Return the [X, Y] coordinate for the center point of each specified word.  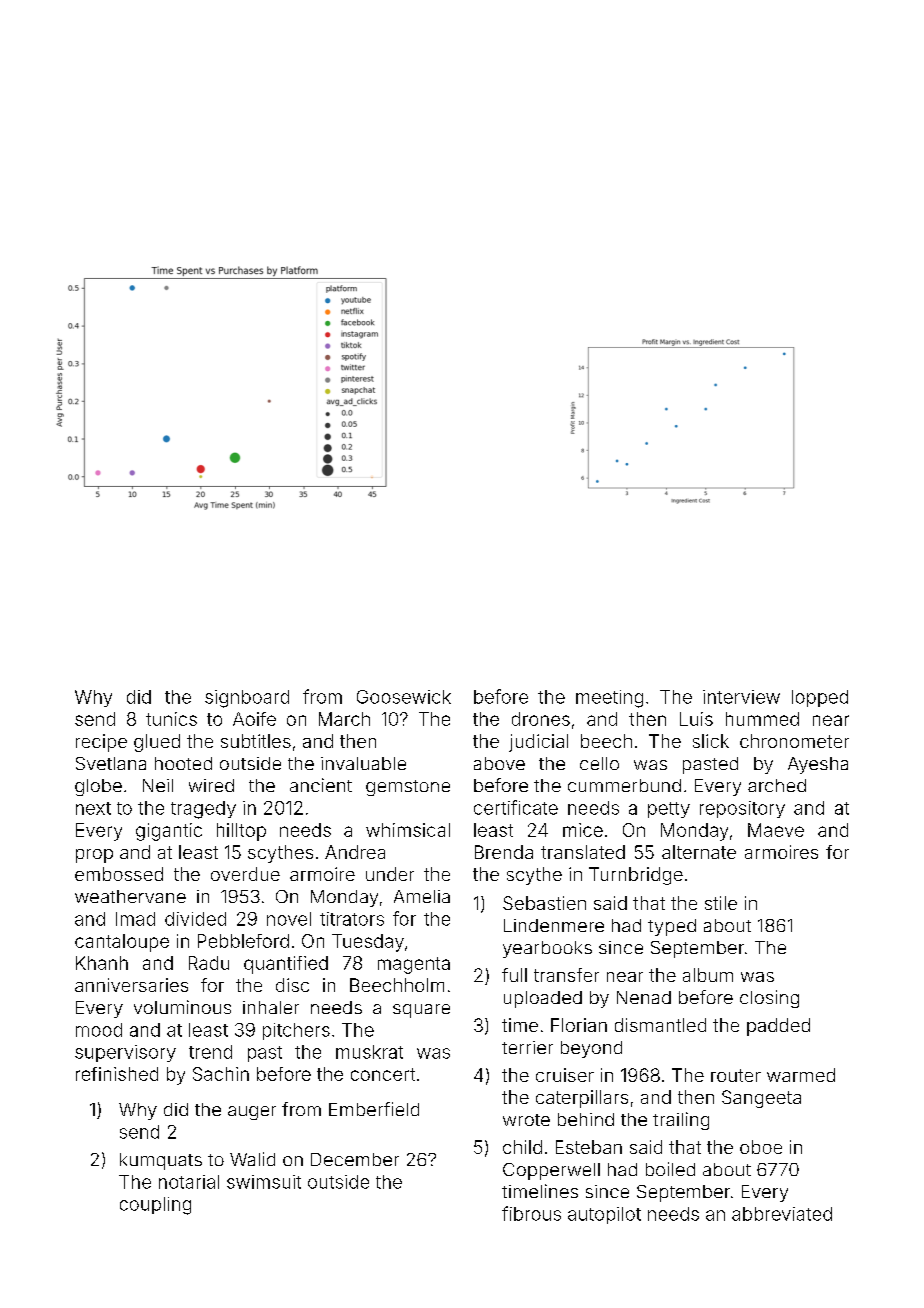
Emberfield [374, 1109]
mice [583, 830]
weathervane [130, 896]
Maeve [776, 830]
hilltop [241, 832]
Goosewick [404, 697]
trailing [681, 1121]
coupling [155, 1206]
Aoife [254, 719]
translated [583, 852]
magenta [414, 965]
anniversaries [131, 985]
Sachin [221, 1074]
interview [741, 697]
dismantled [660, 1025]
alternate [699, 852]
